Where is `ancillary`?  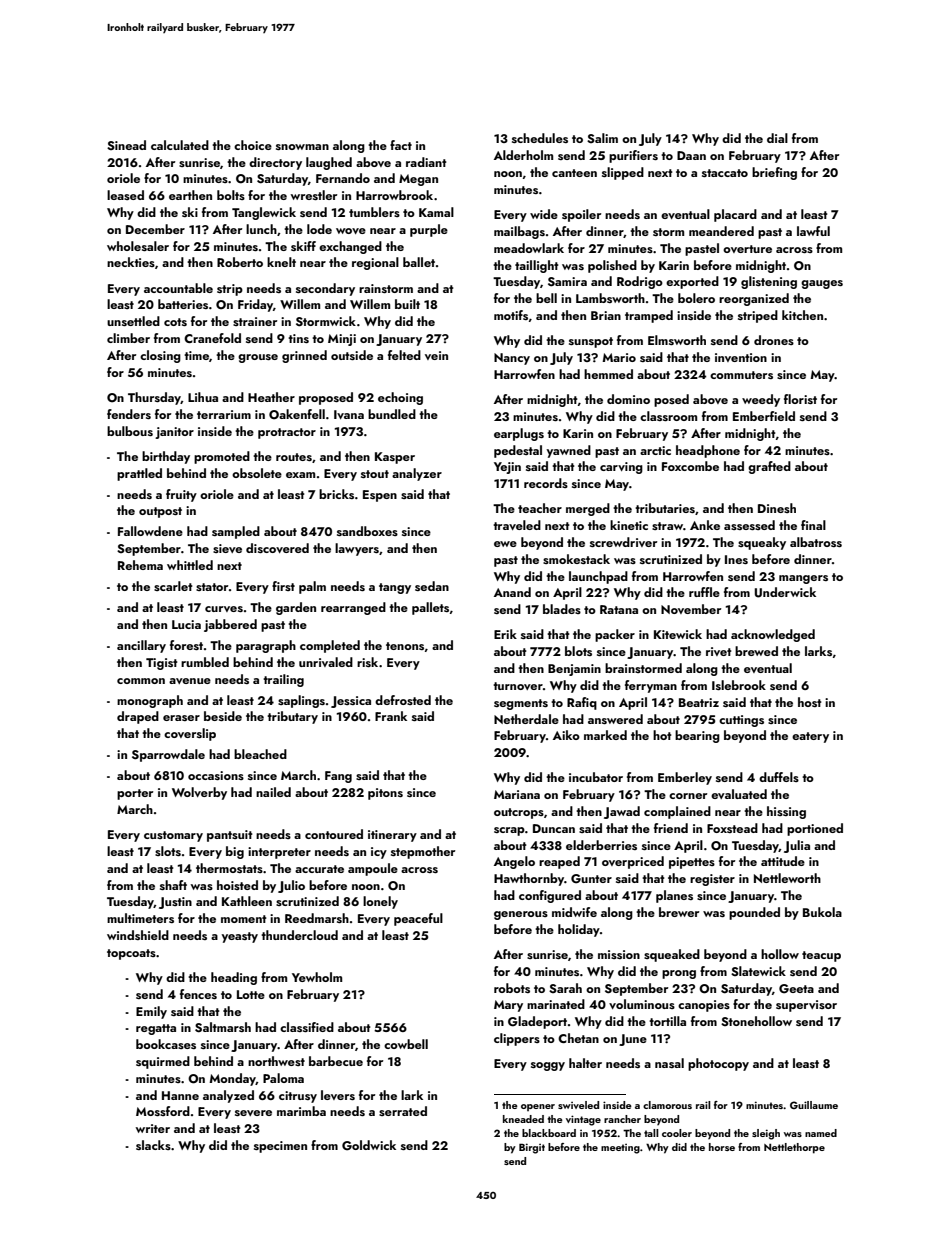 ancillary is located at coordinates (141, 646).
